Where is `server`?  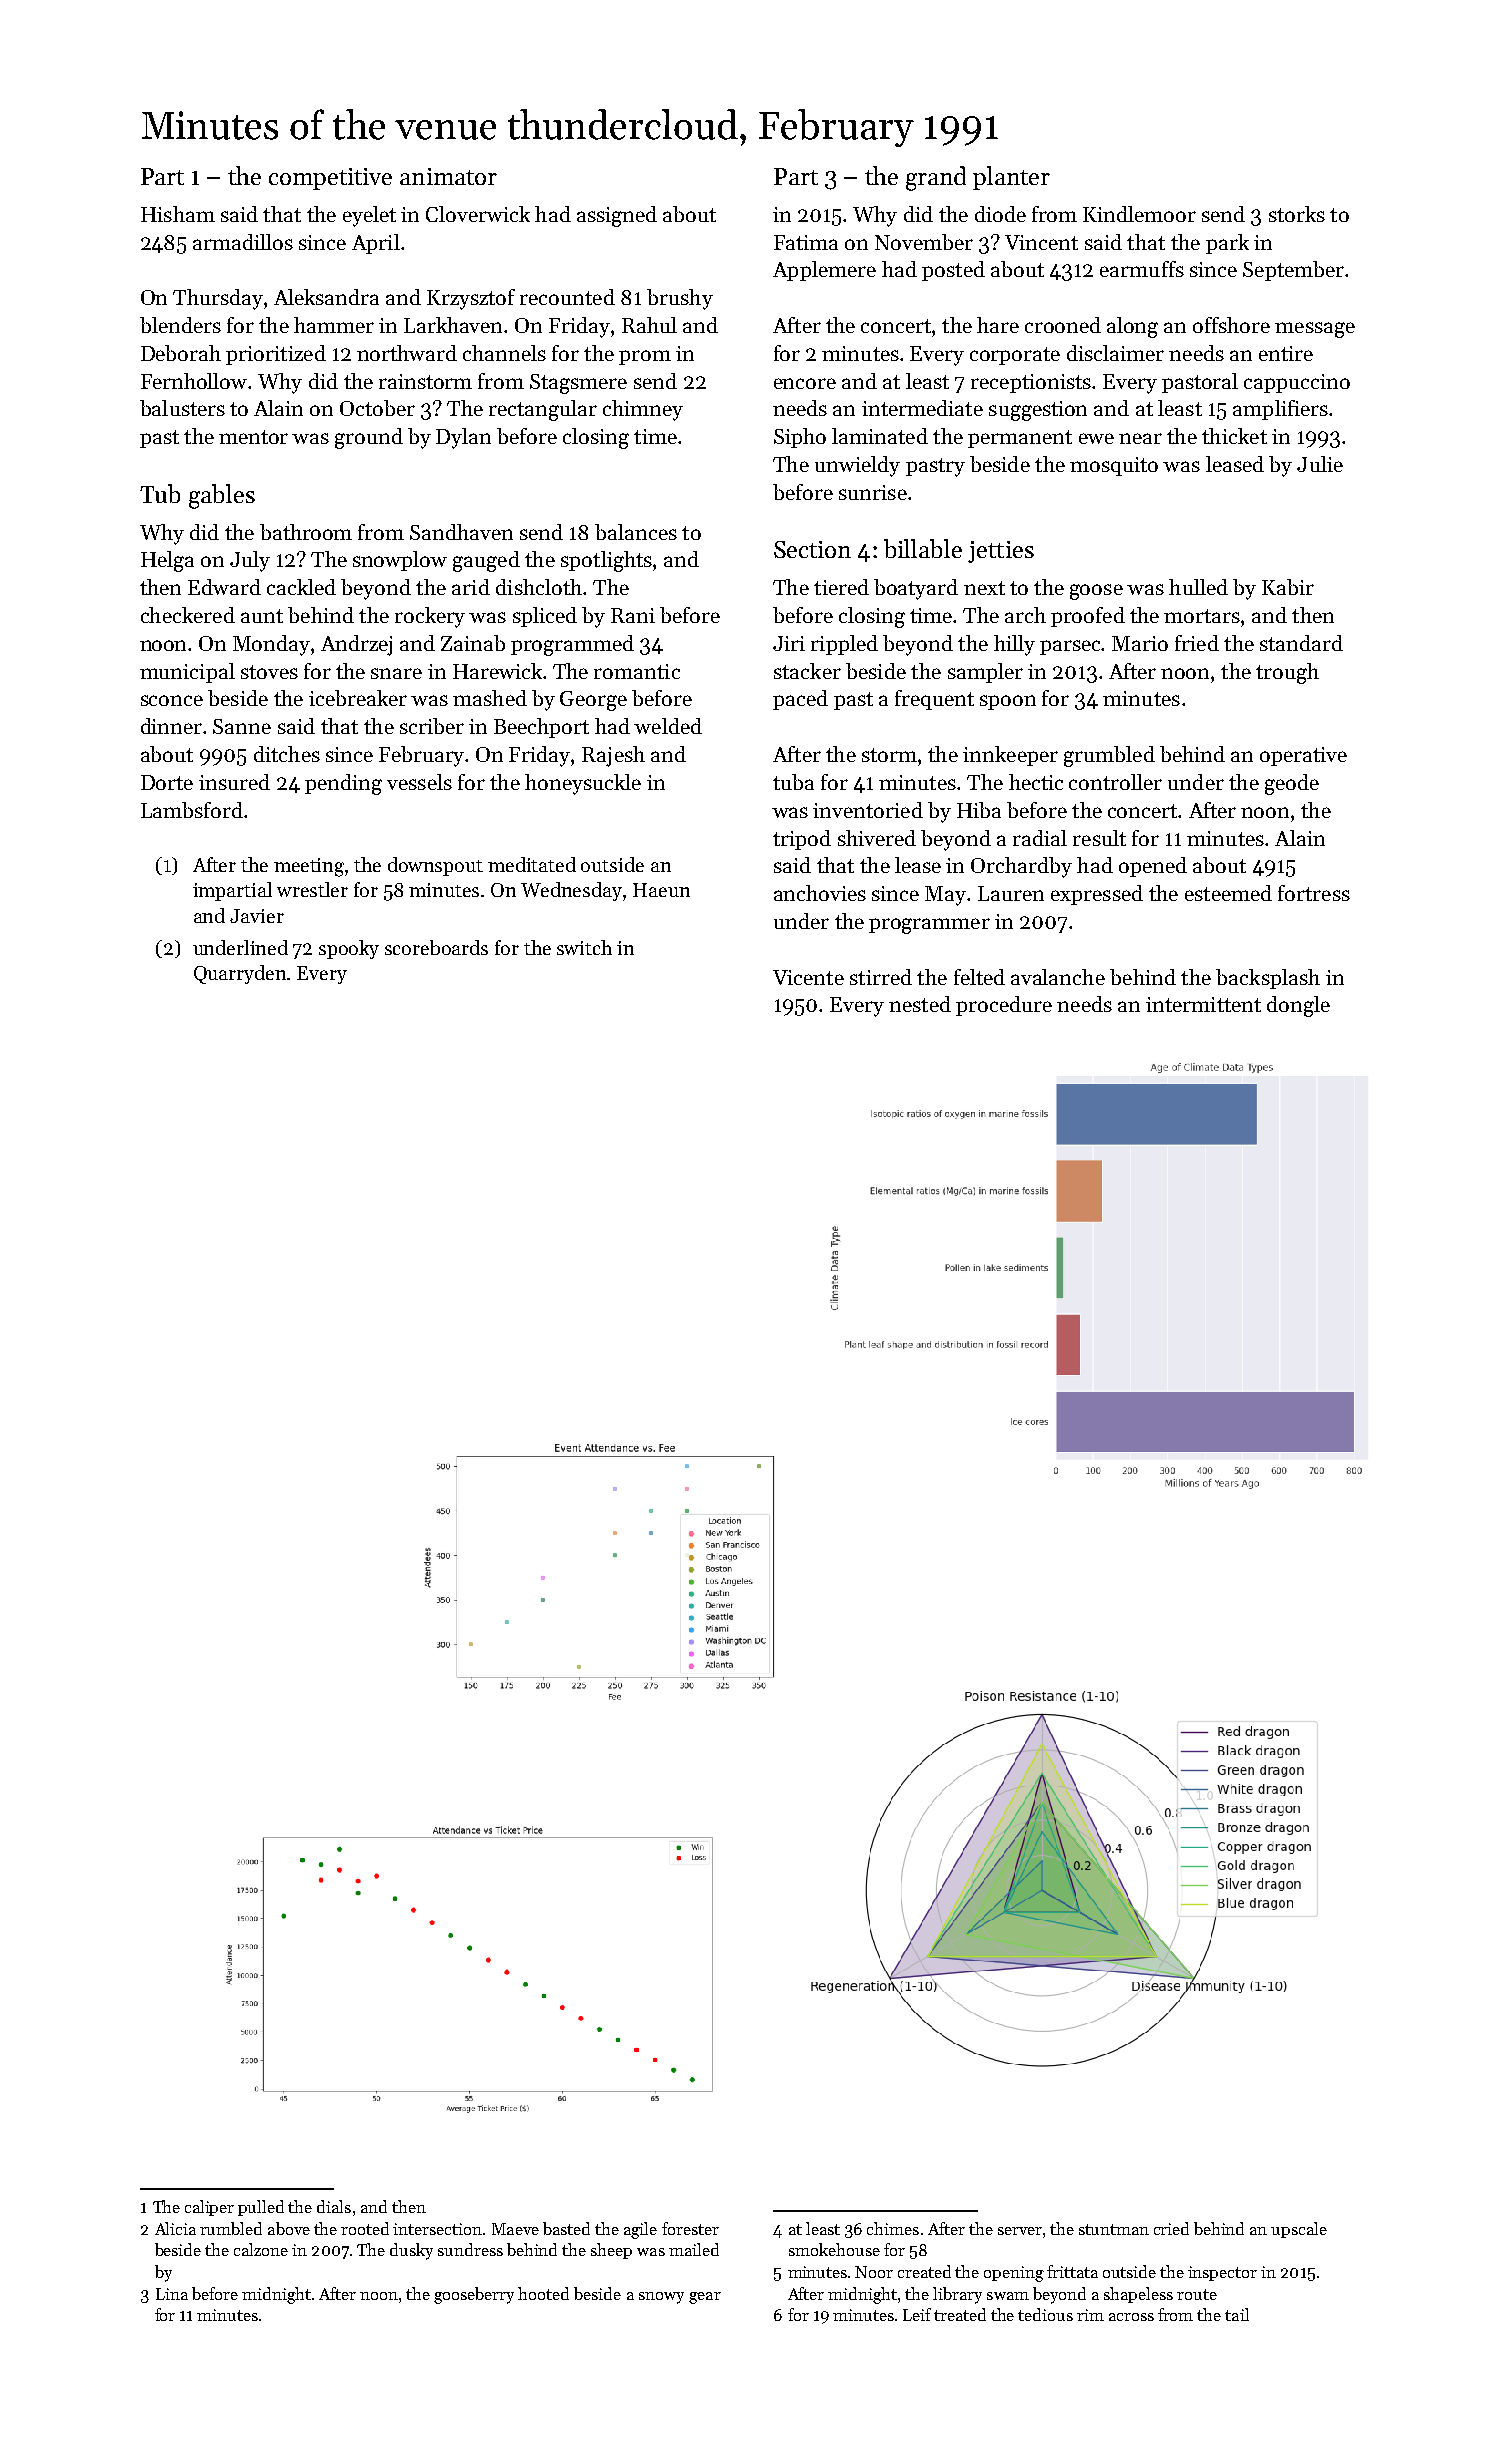
server is located at coordinates (1020, 2231).
